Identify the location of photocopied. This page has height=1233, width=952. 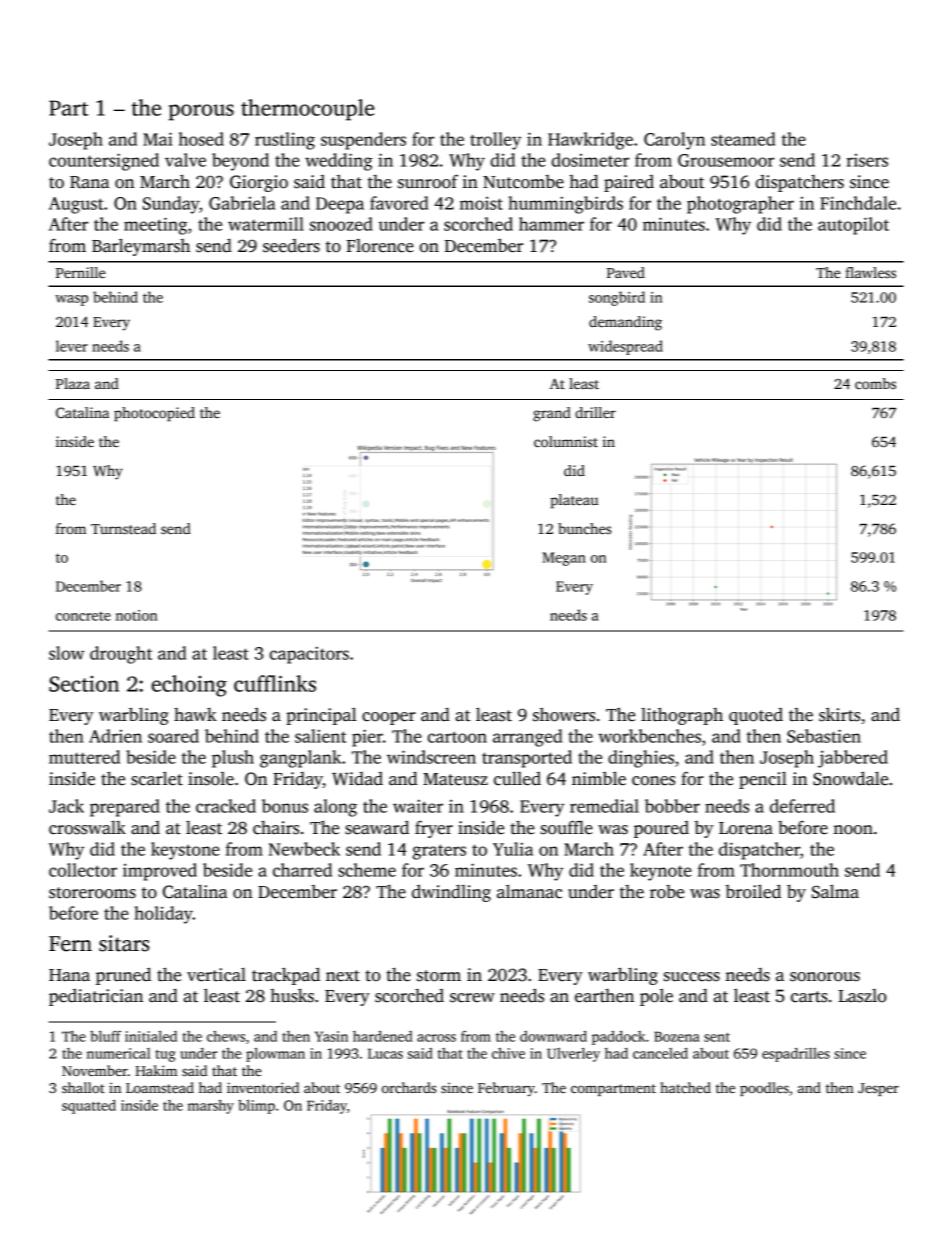
(154, 414).
